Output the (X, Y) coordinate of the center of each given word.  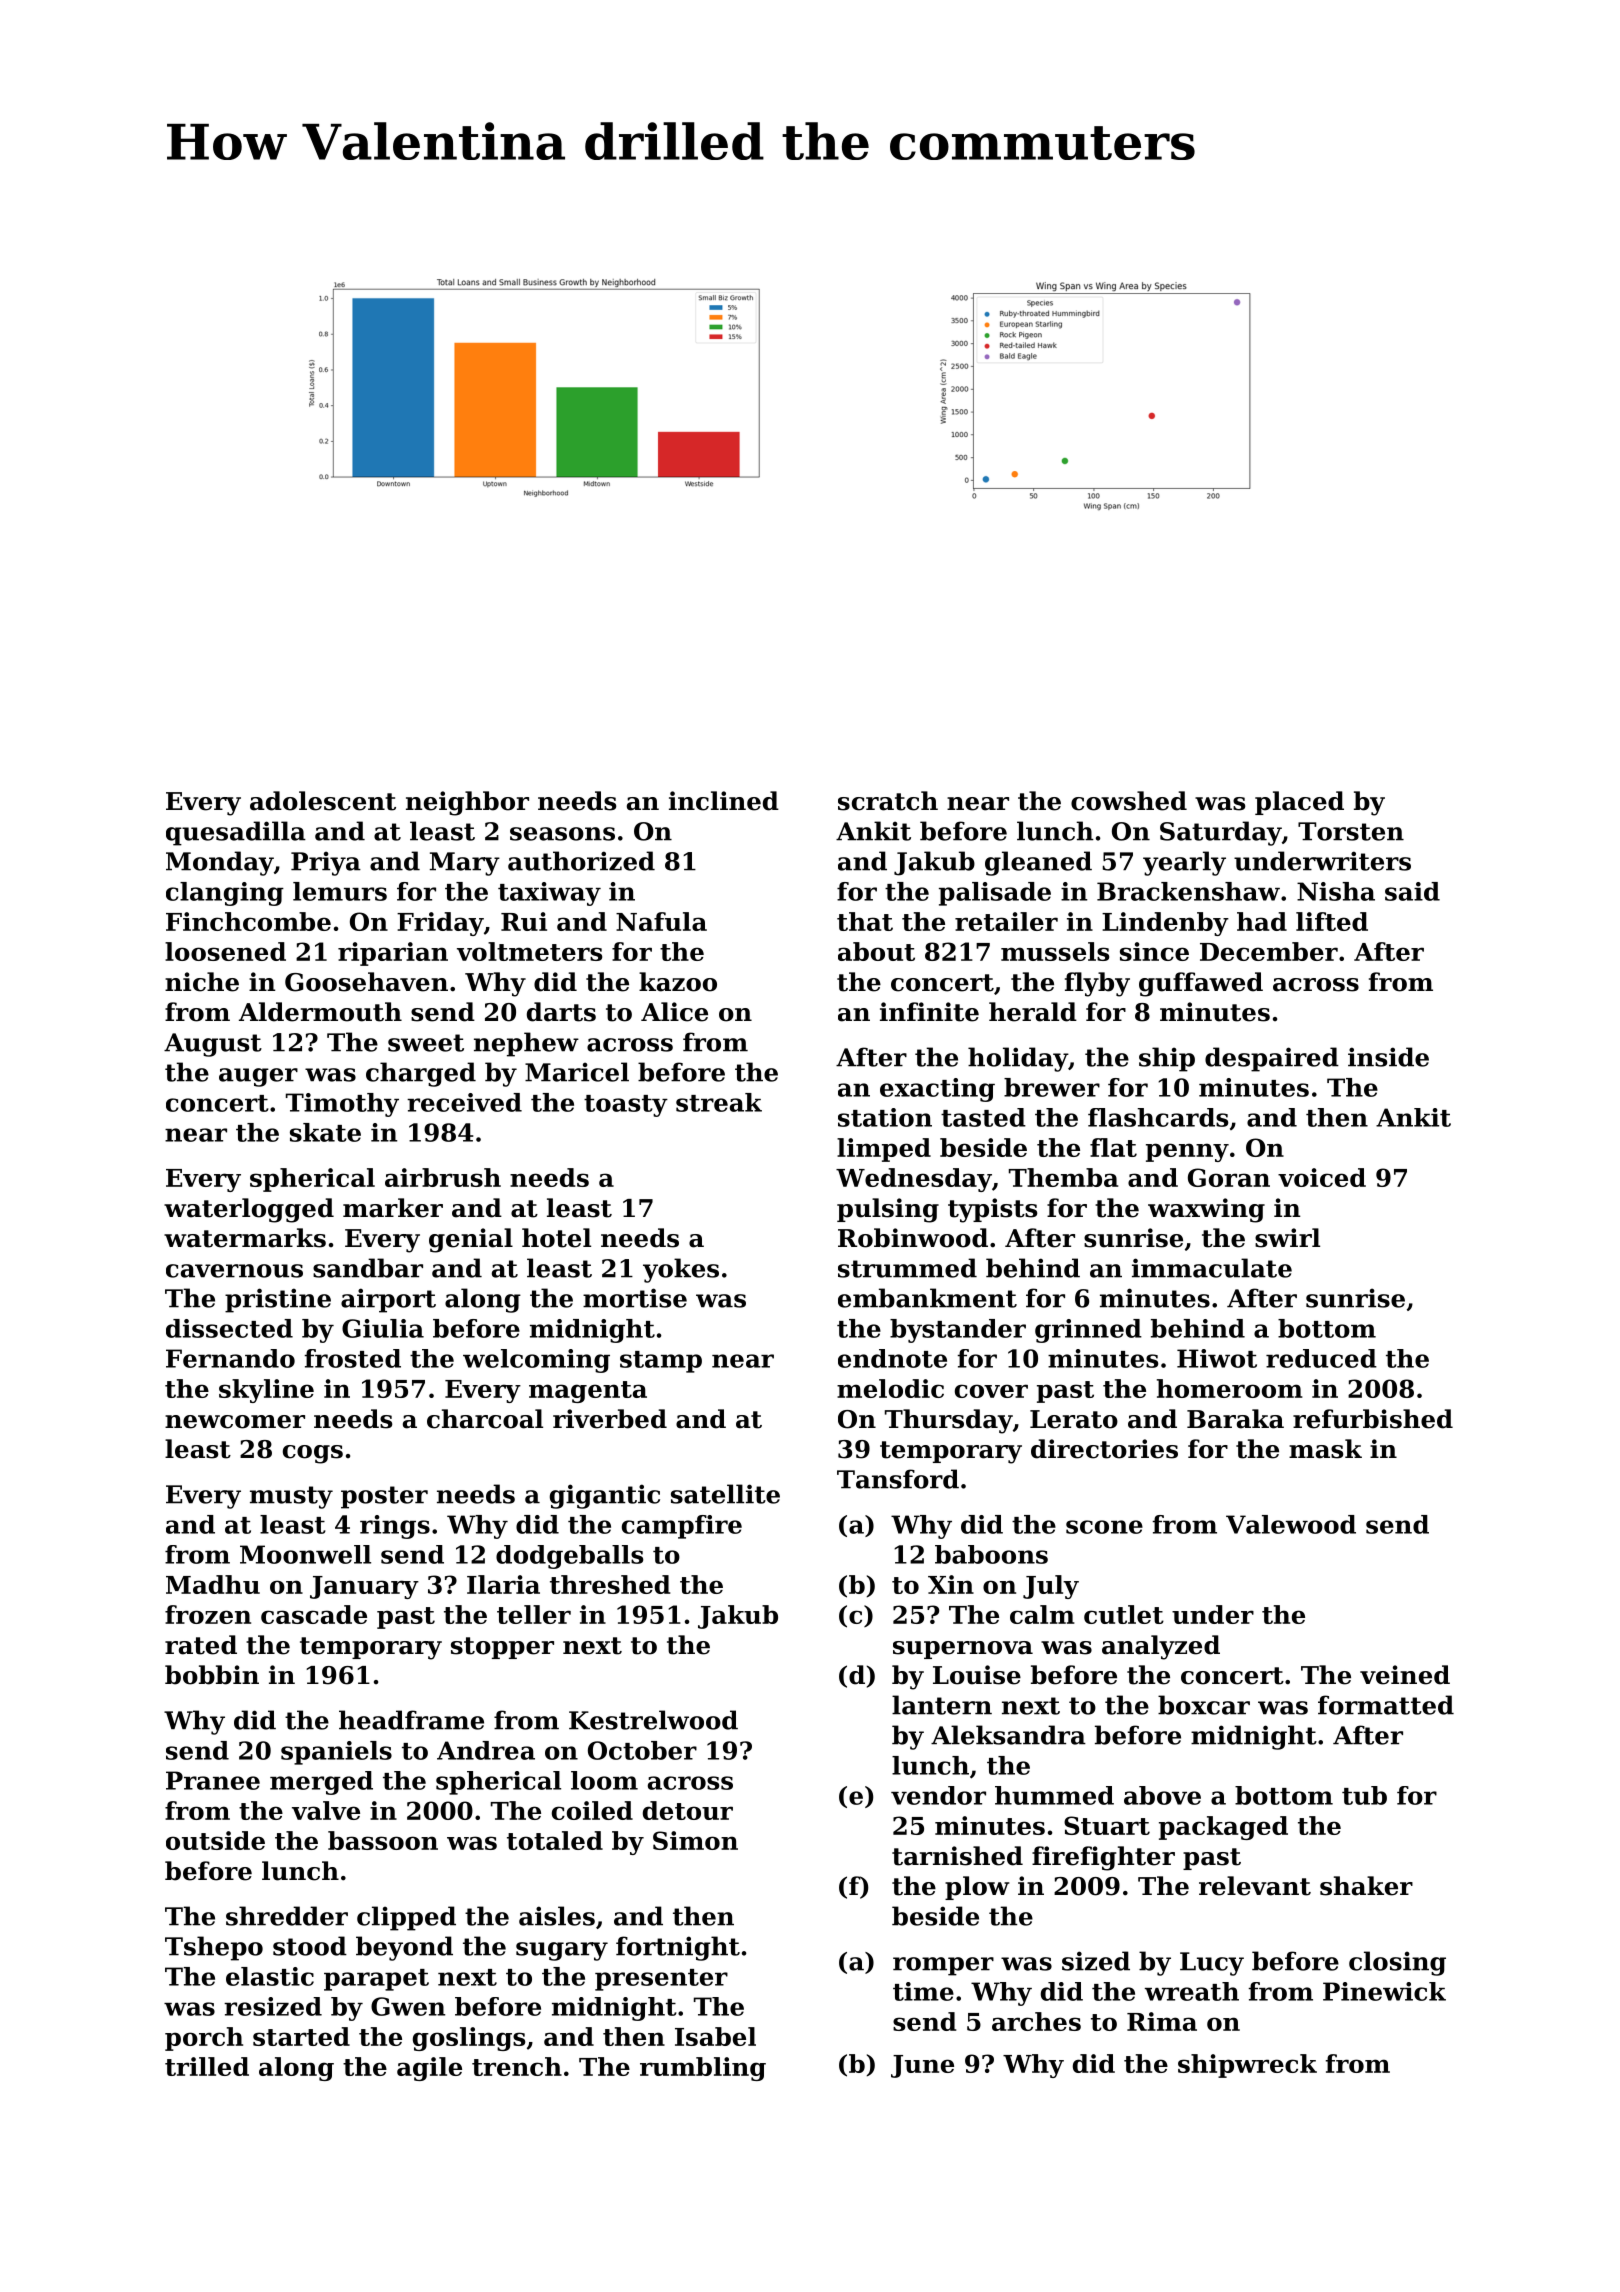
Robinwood (913, 1238)
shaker (1366, 1886)
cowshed (1129, 801)
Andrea (486, 1750)
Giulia (383, 1328)
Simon (695, 1840)
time (923, 1991)
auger (258, 1077)
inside (1388, 1057)
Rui (524, 921)
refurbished (1373, 1419)
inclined (724, 801)
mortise (635, 1298)
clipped (406, 1918)
